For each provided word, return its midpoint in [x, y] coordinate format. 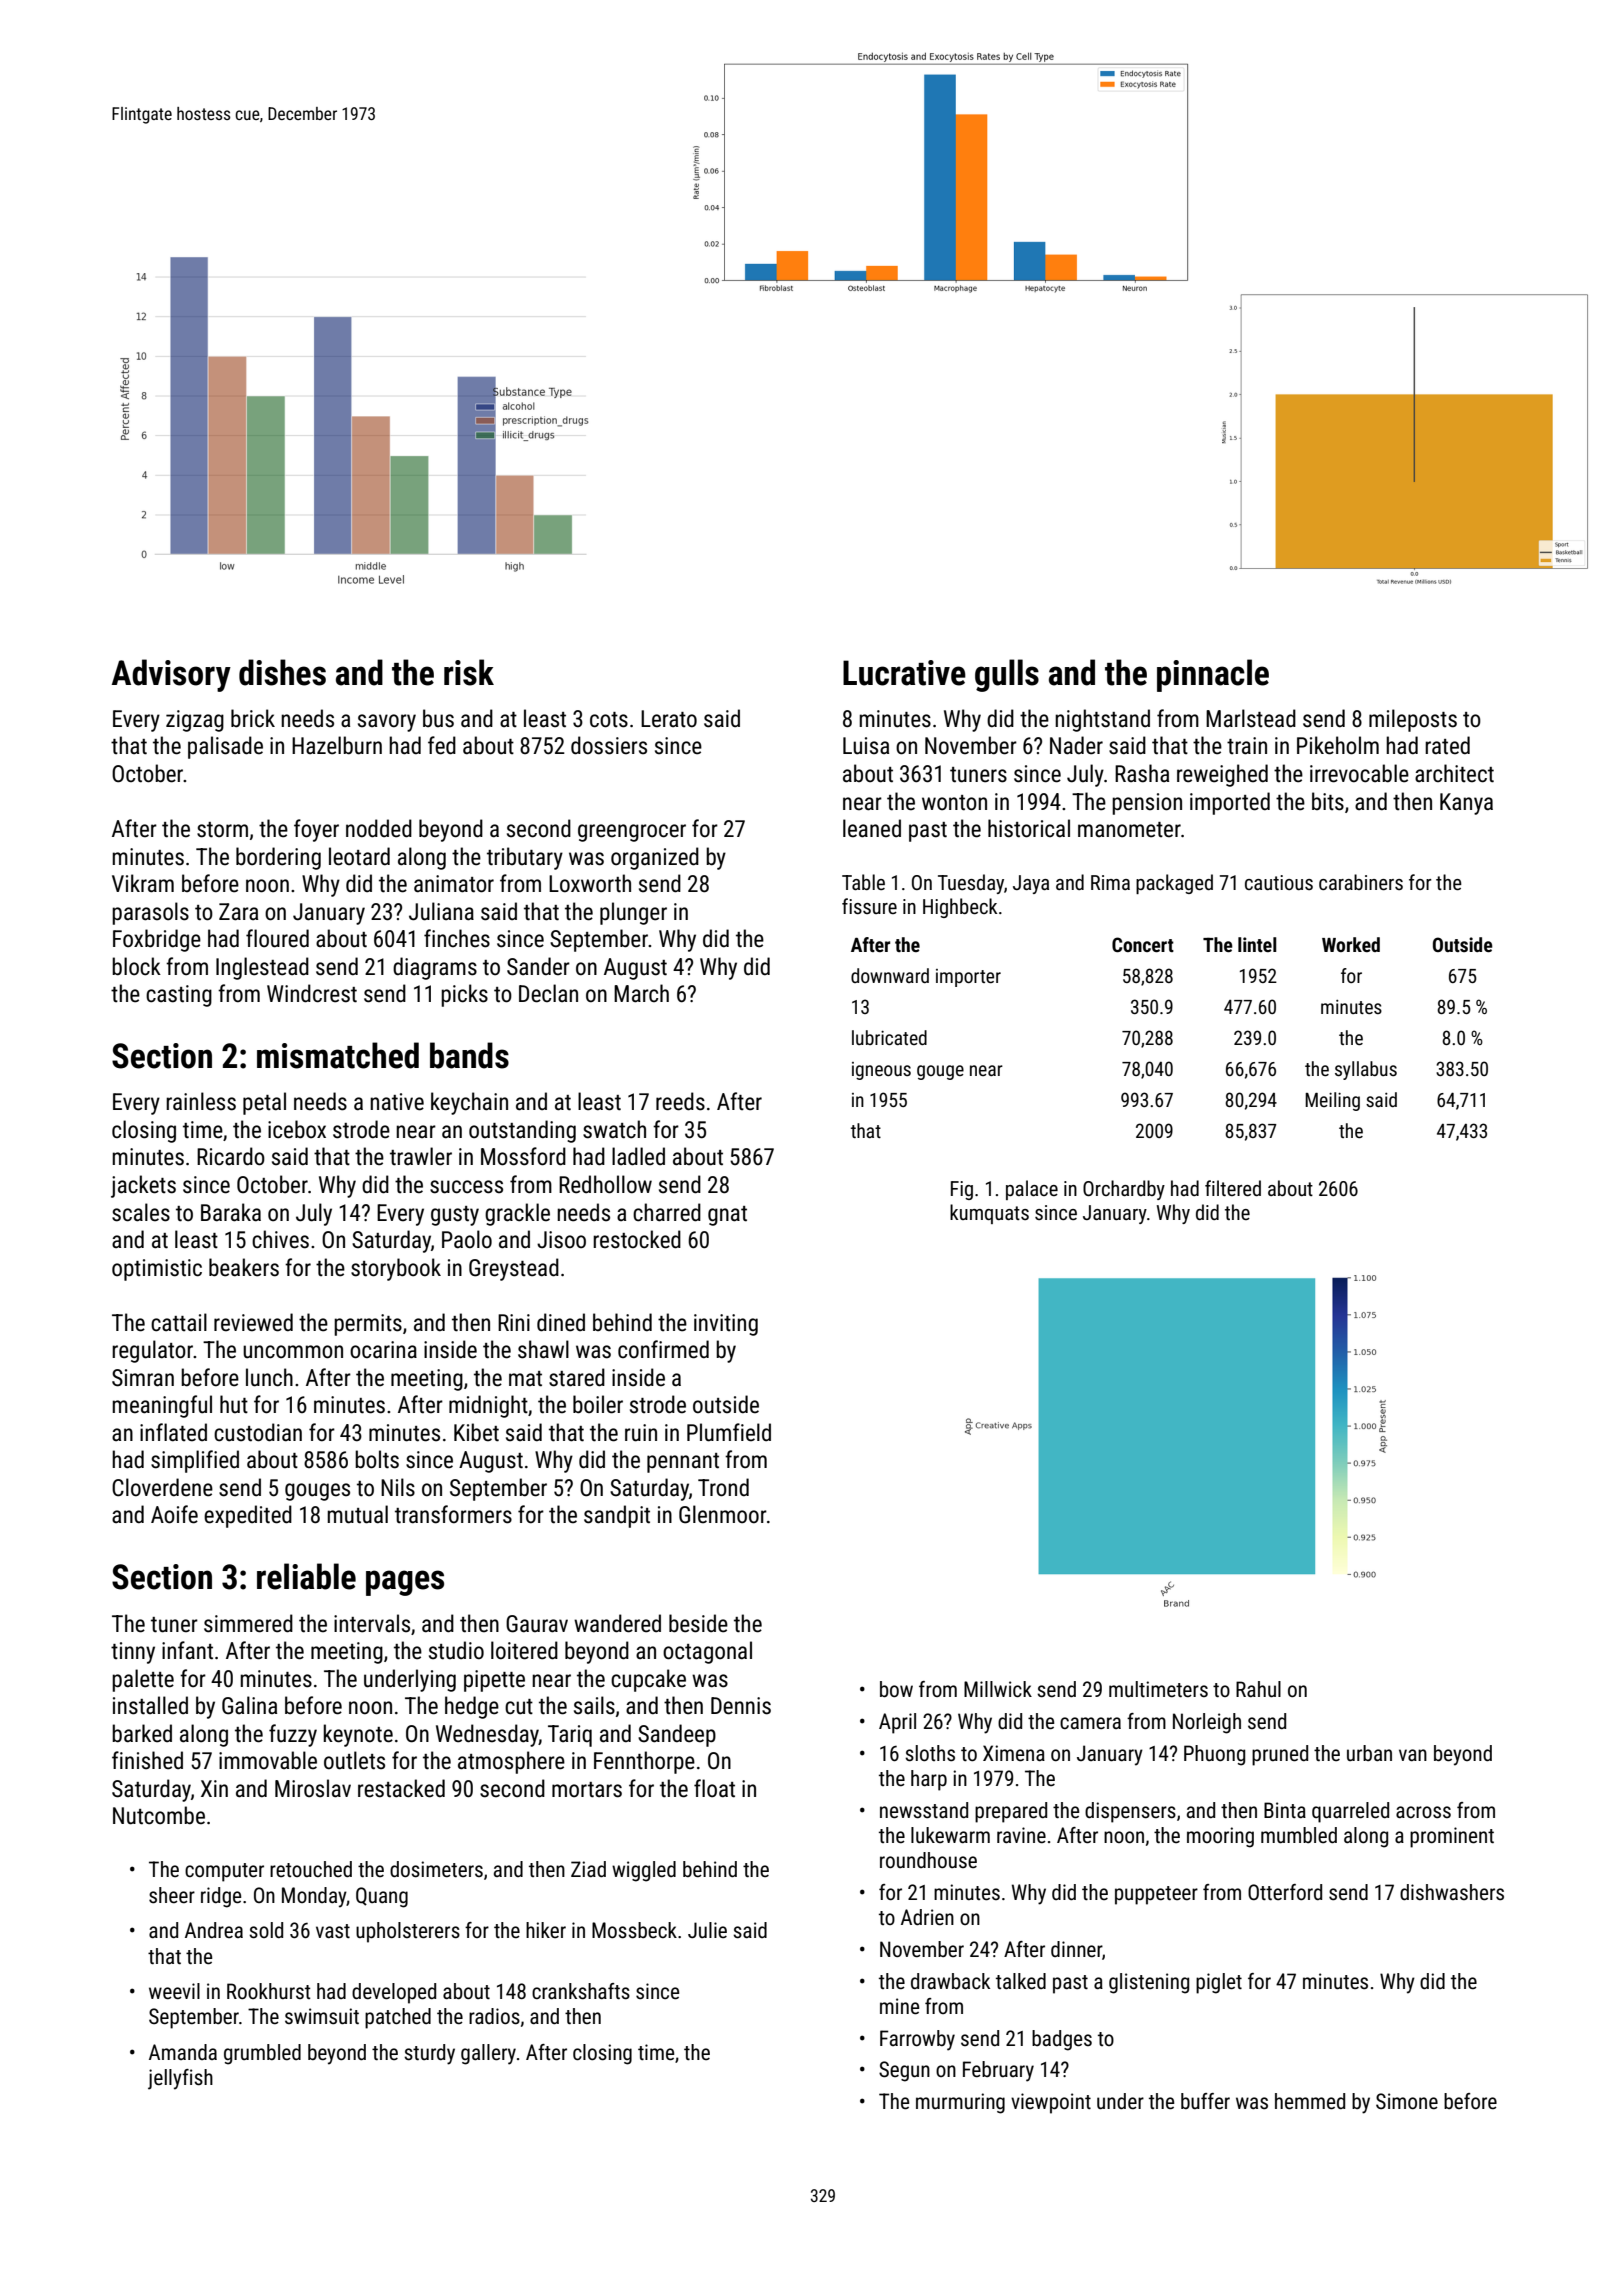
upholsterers [408, 1932]
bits [1328, 801]
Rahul [1258, 1689]
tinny [133, 1653]
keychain [469, 1103]
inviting [726, 1325]
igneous [881, 1071]
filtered [1233, 1188]
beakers [244, 1267]
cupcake [648, 1680]
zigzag [195, 721]
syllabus [1366, 1070]
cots [609, 720]
